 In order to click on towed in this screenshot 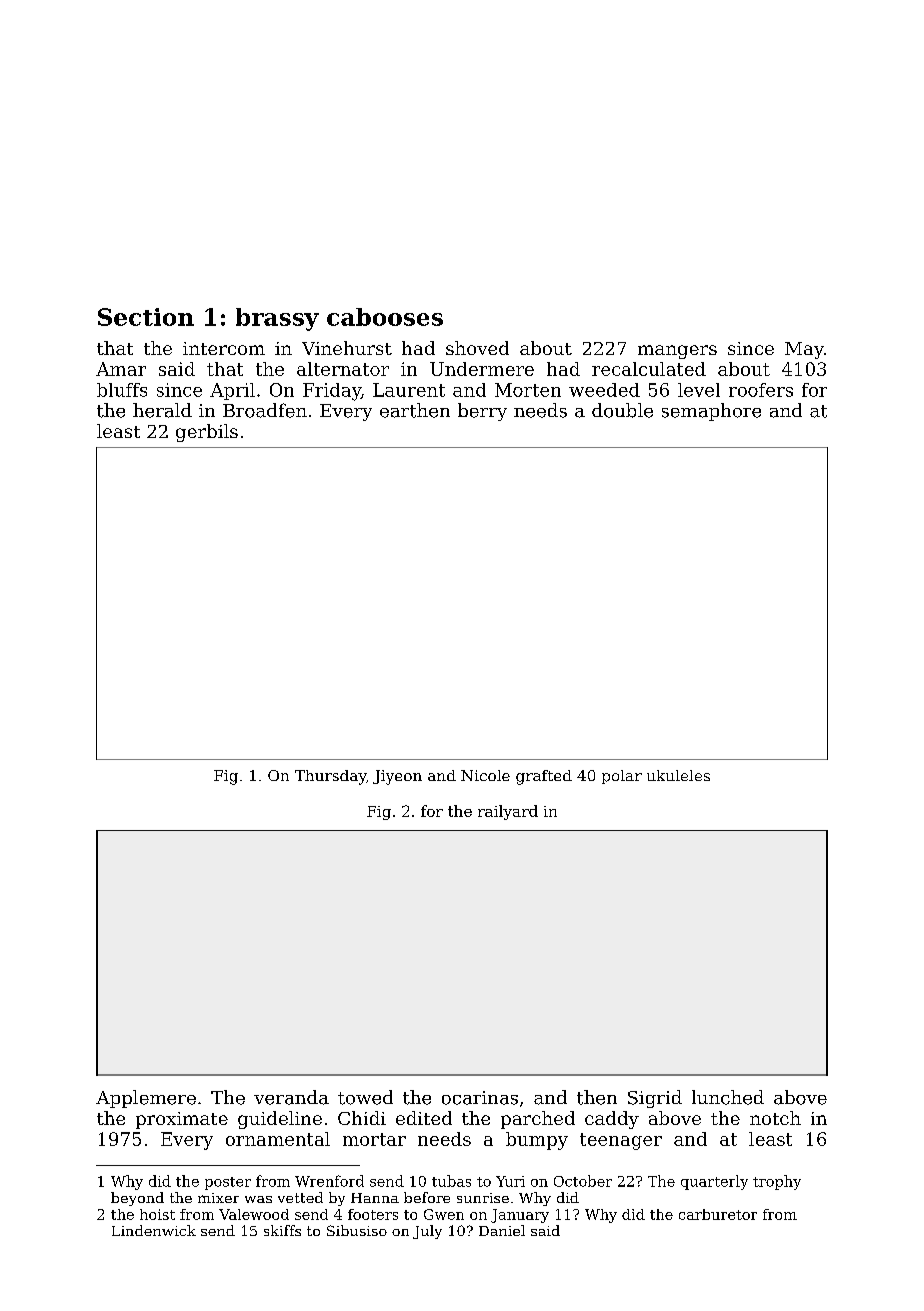, I will do `click(365, 1097)`.
